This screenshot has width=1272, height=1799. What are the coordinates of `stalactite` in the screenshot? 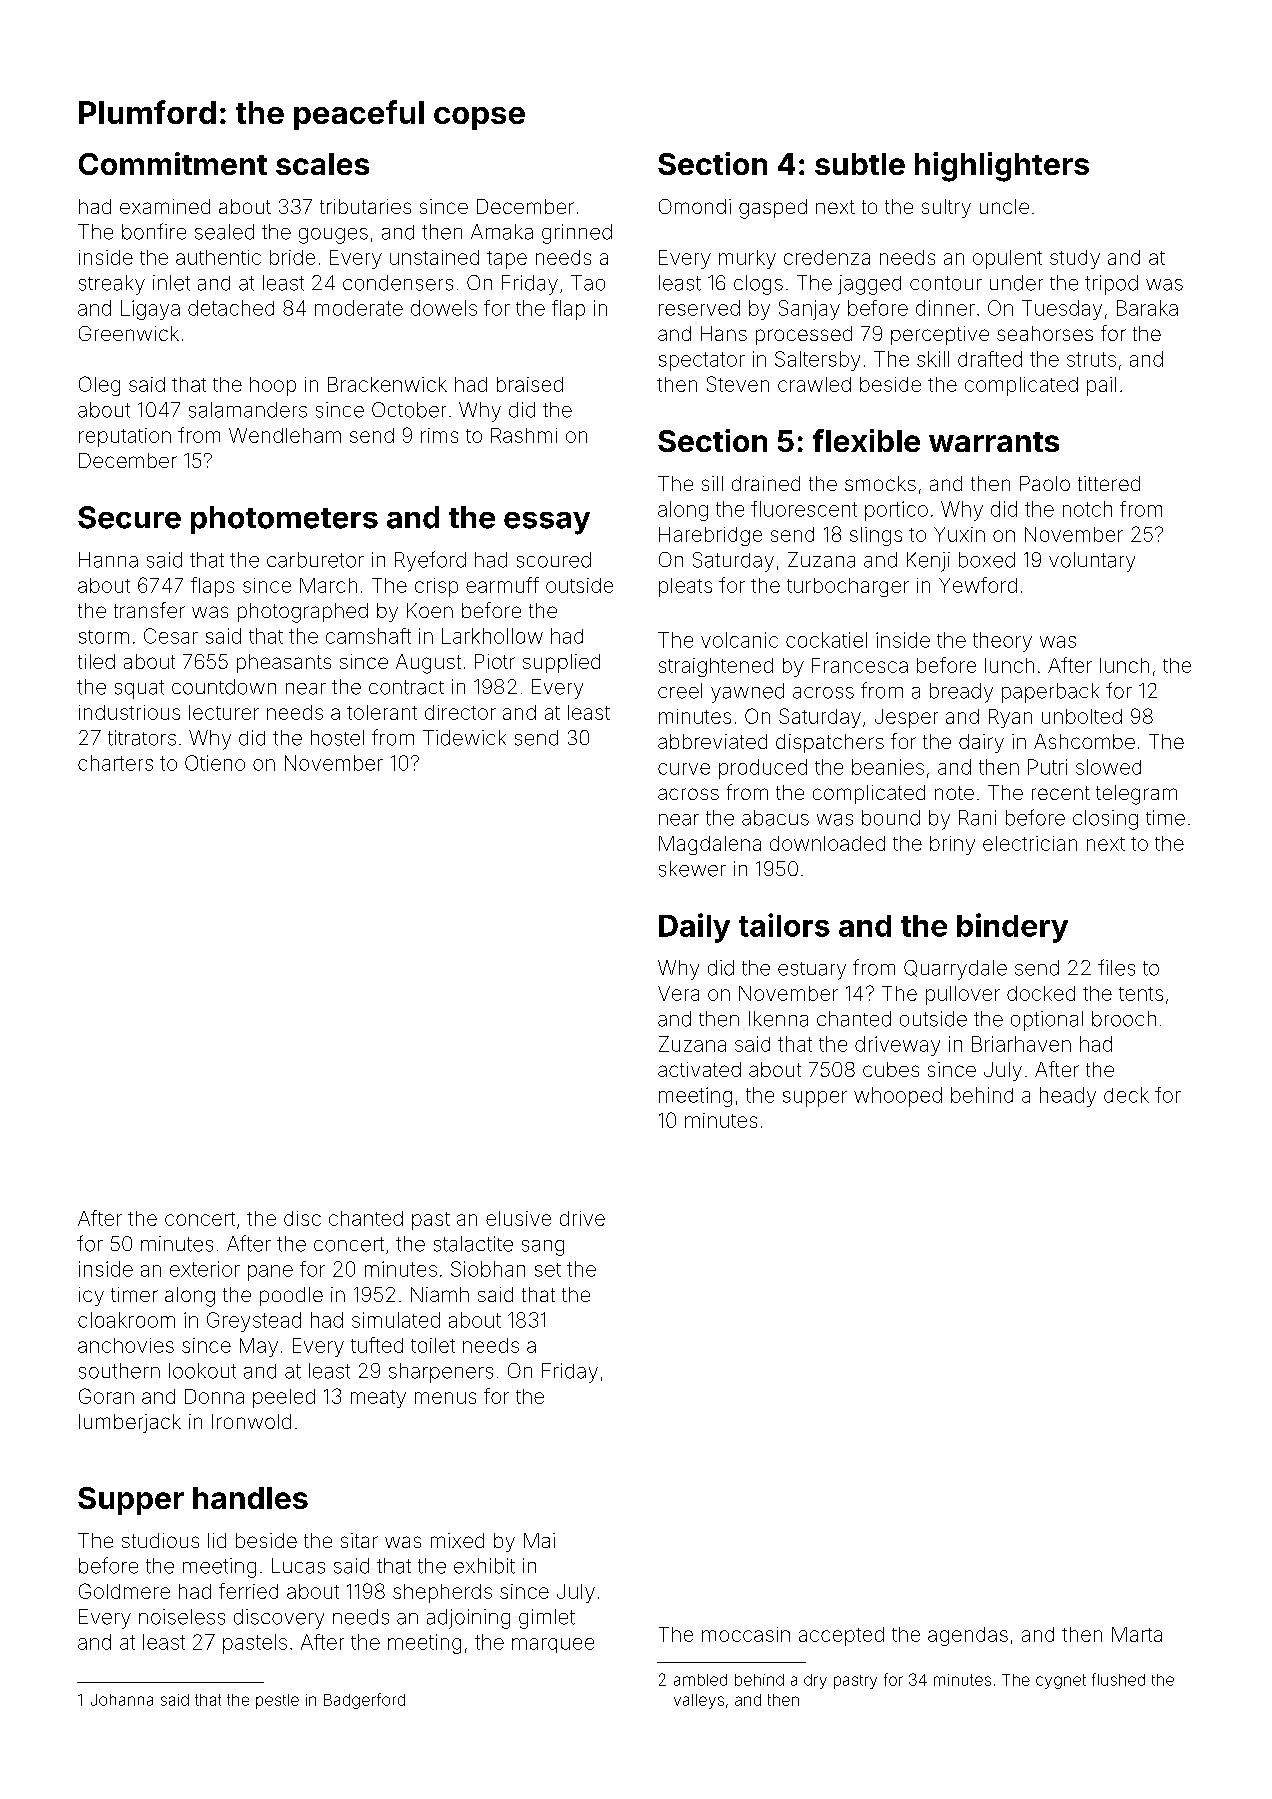 It's located at (473, 1244).
